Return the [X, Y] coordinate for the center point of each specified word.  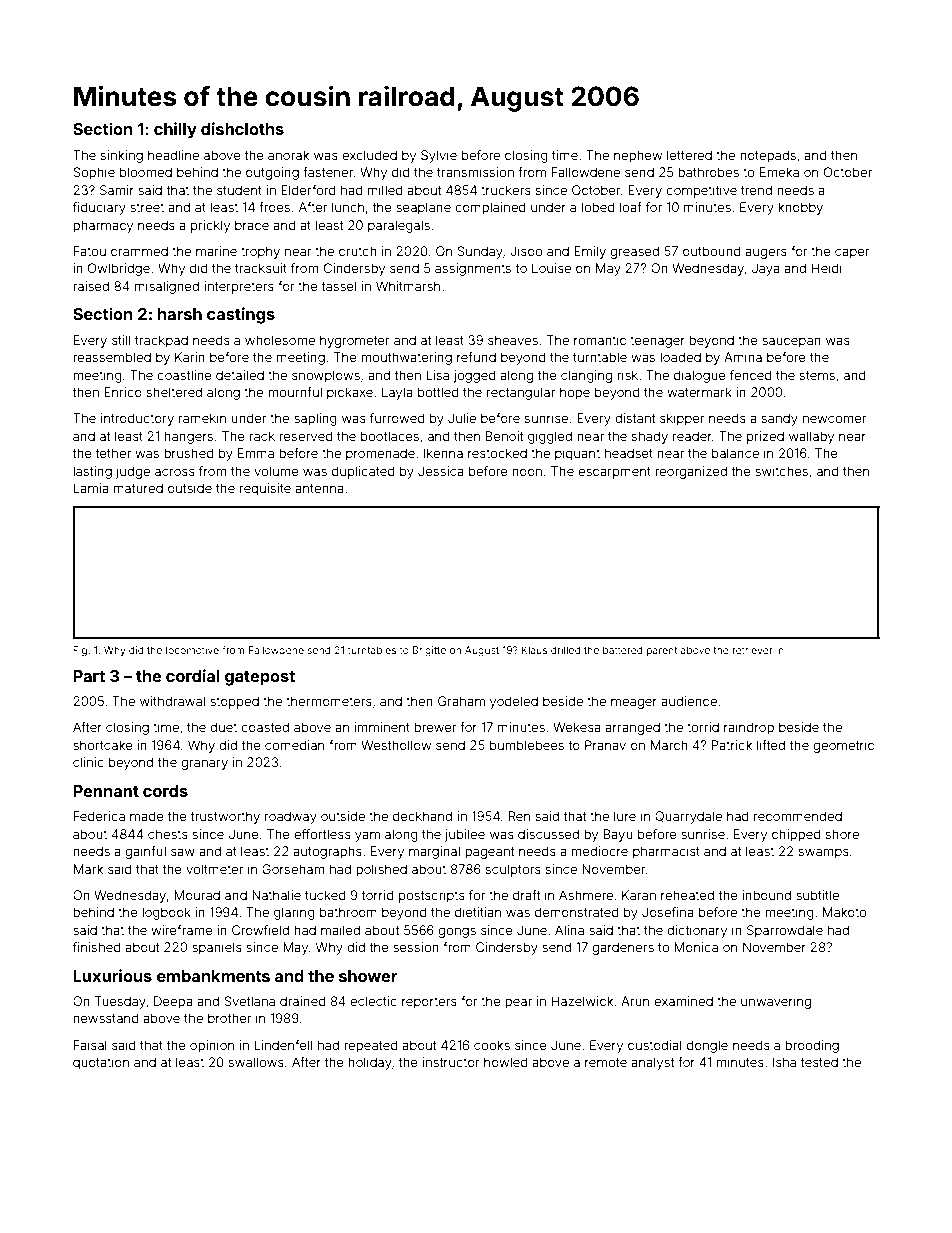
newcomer [835, 419]
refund [476, 357]
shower [368, 976]
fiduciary [99, 208]
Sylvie [439, 156]
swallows [256, 1062]
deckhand [422, 816]
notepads [768, 156]
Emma [256, 453]
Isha [784, 1062]
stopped [234, 702]
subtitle [817, 895]
